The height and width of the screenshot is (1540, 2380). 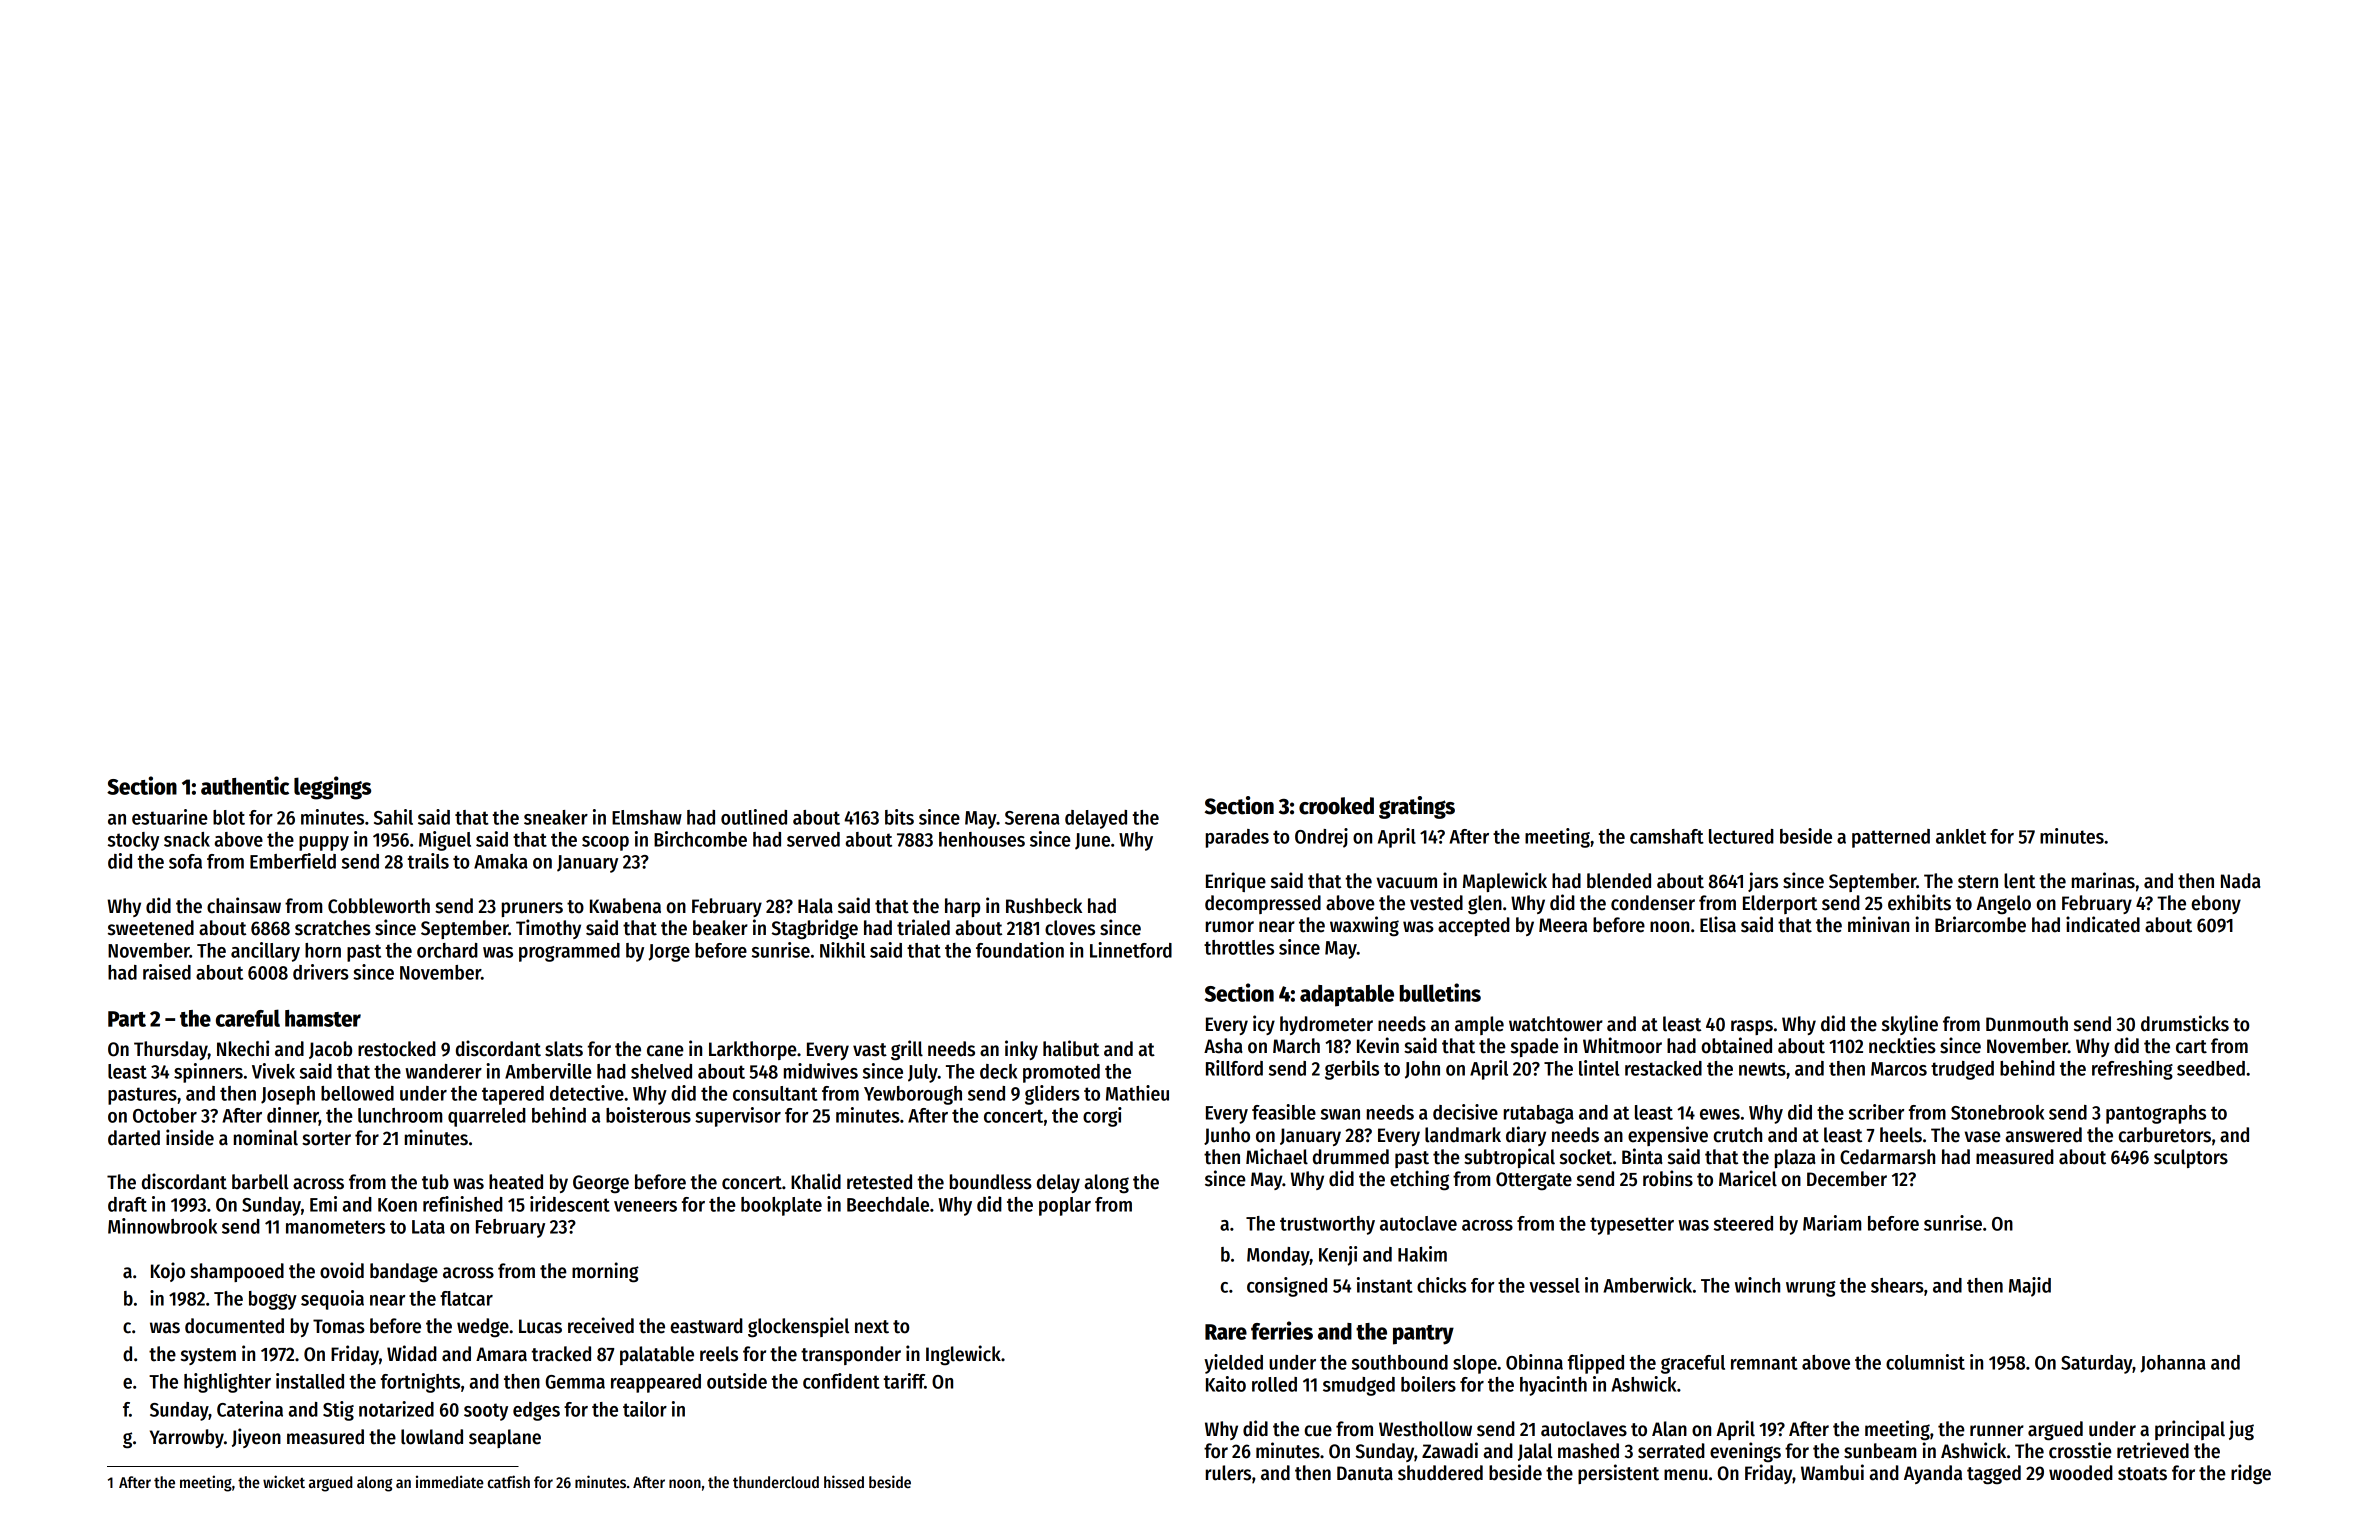 What do you see at coordinates (2080, 1450) in the screenshot?
I see `crosstie` at bounding box center [2080, 1450].
